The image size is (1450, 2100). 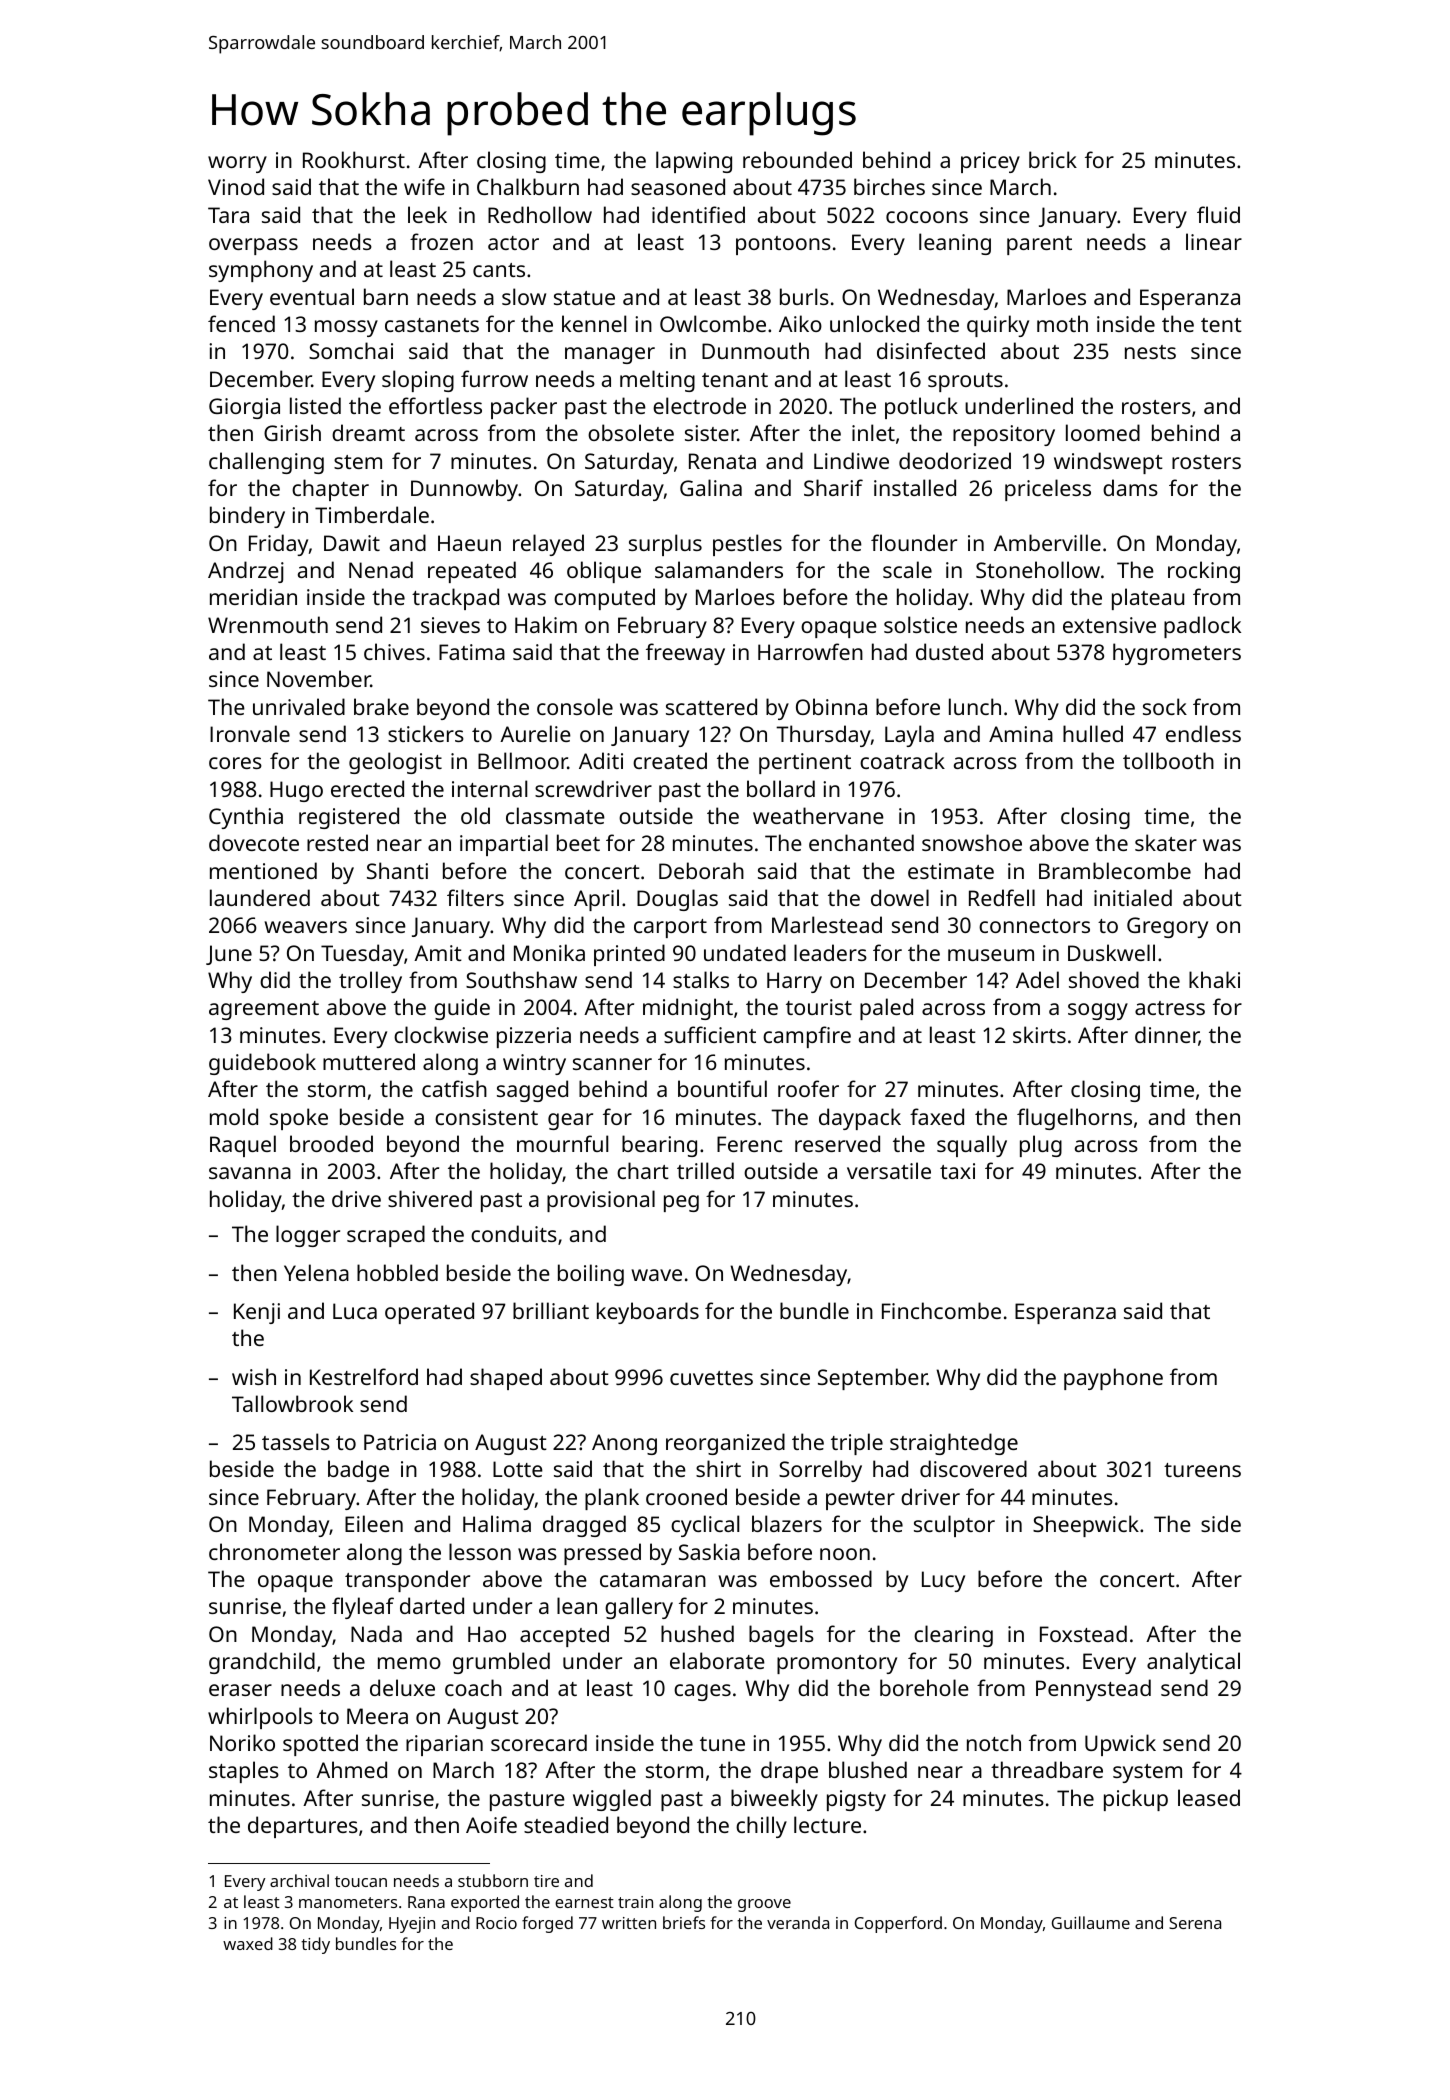 I want to click on lapwing, so click(x=694, y=162).
